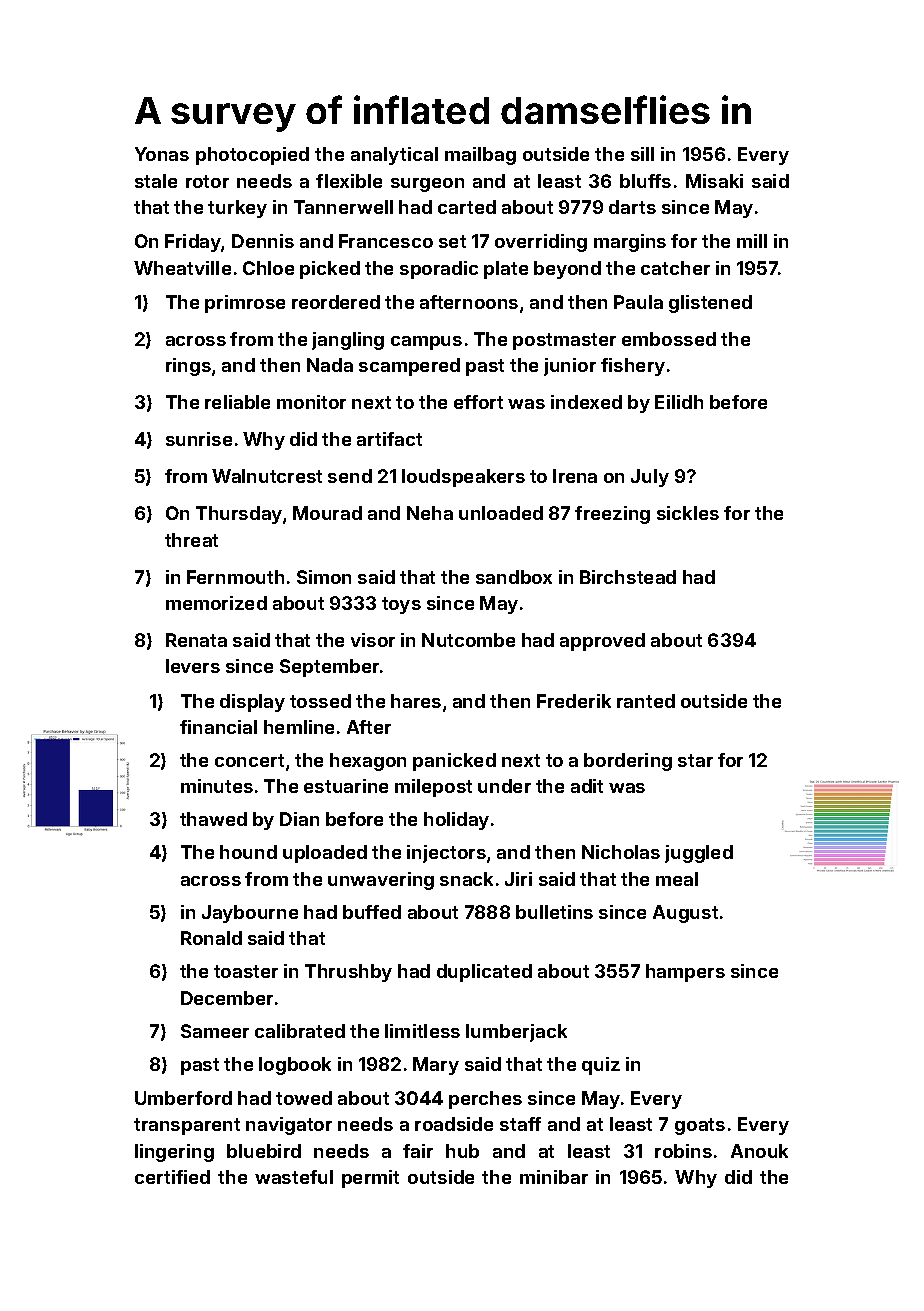 This page has width=924, height=1311. I want to click on robins, so click(683, 1151).
